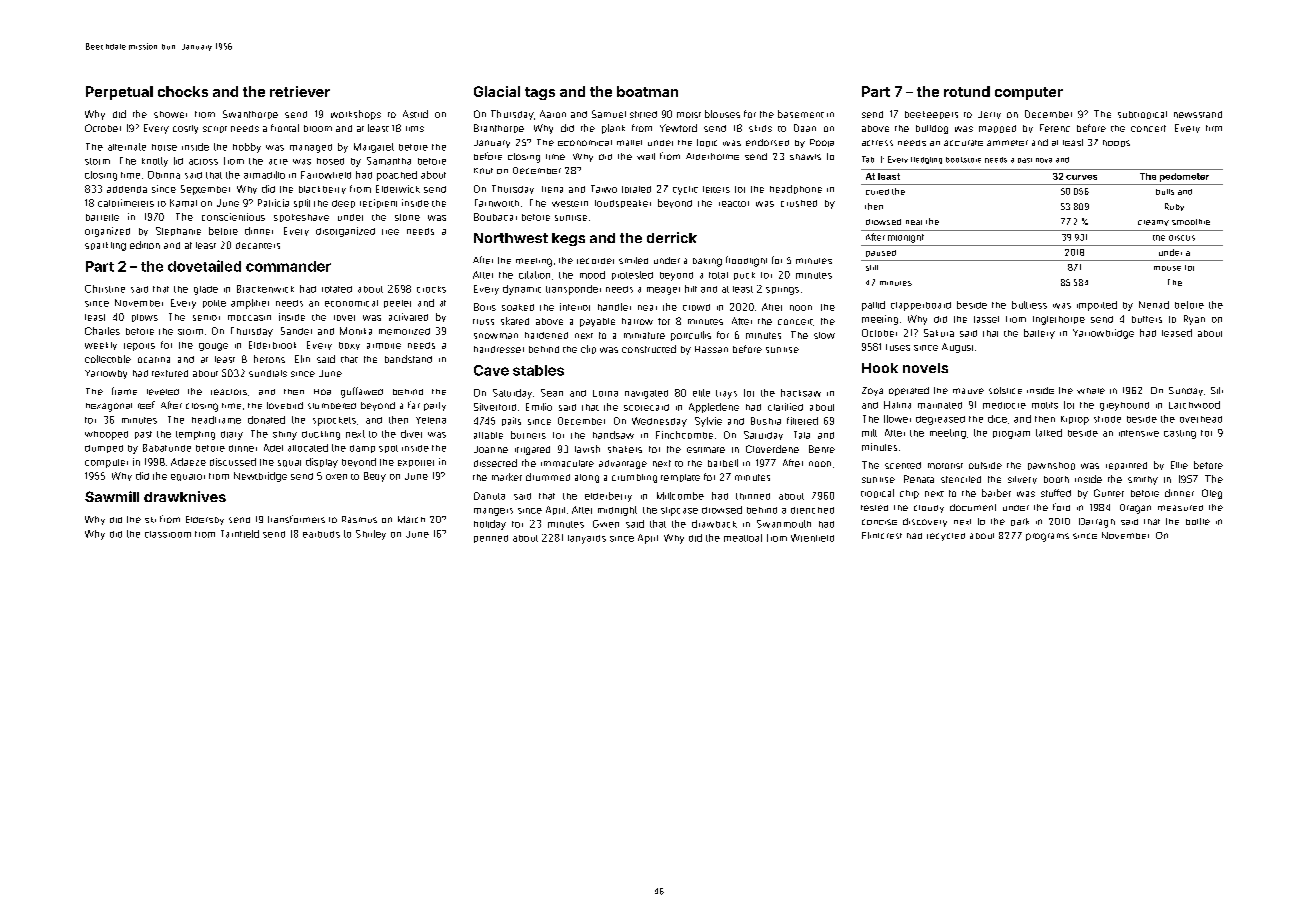  What do you see at coordinates (711, 349) in the document?
I see `Hassan` at bounding box center [711, 349].
